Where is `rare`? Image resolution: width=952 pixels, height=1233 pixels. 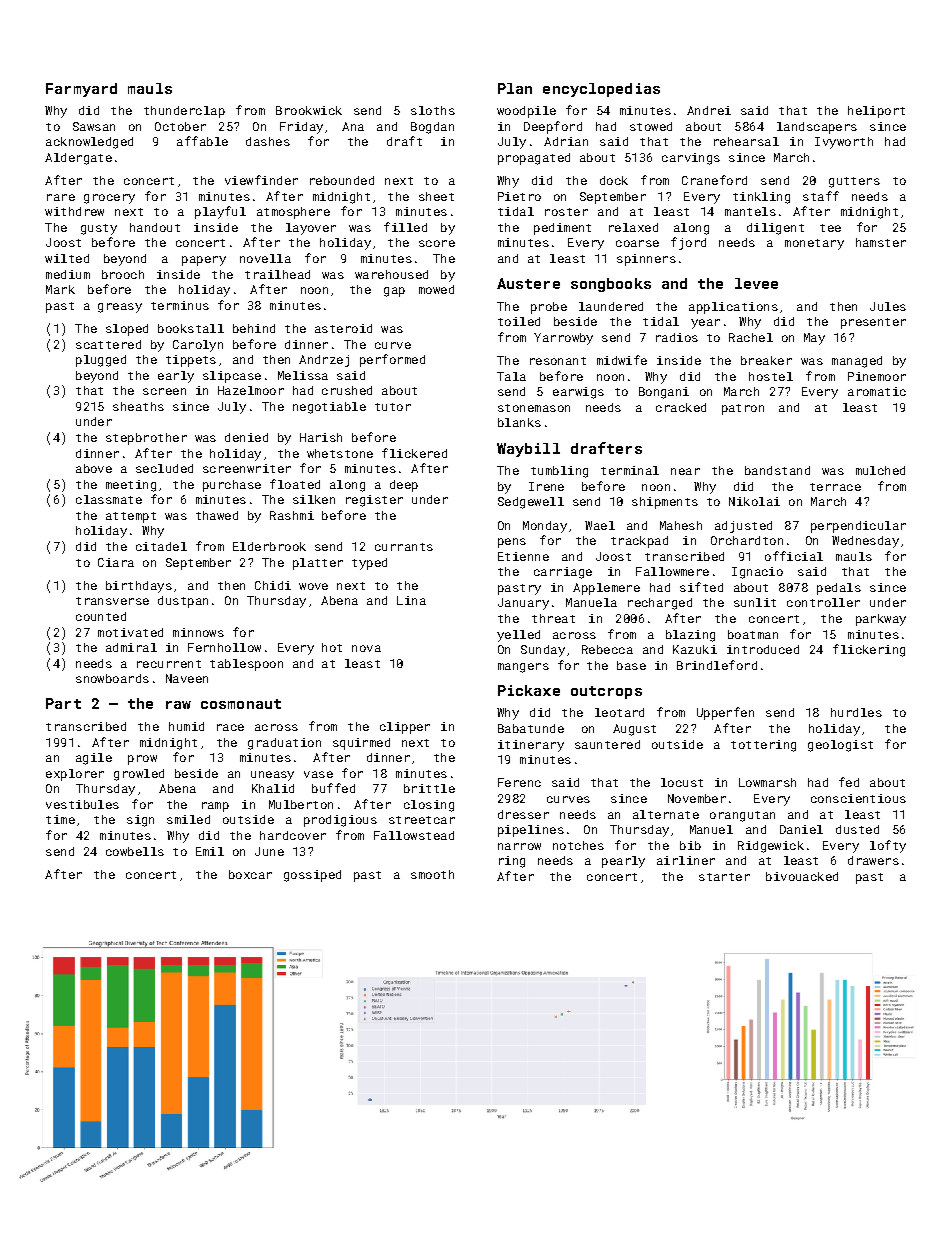
rare is located at coordinates (61, 197).
